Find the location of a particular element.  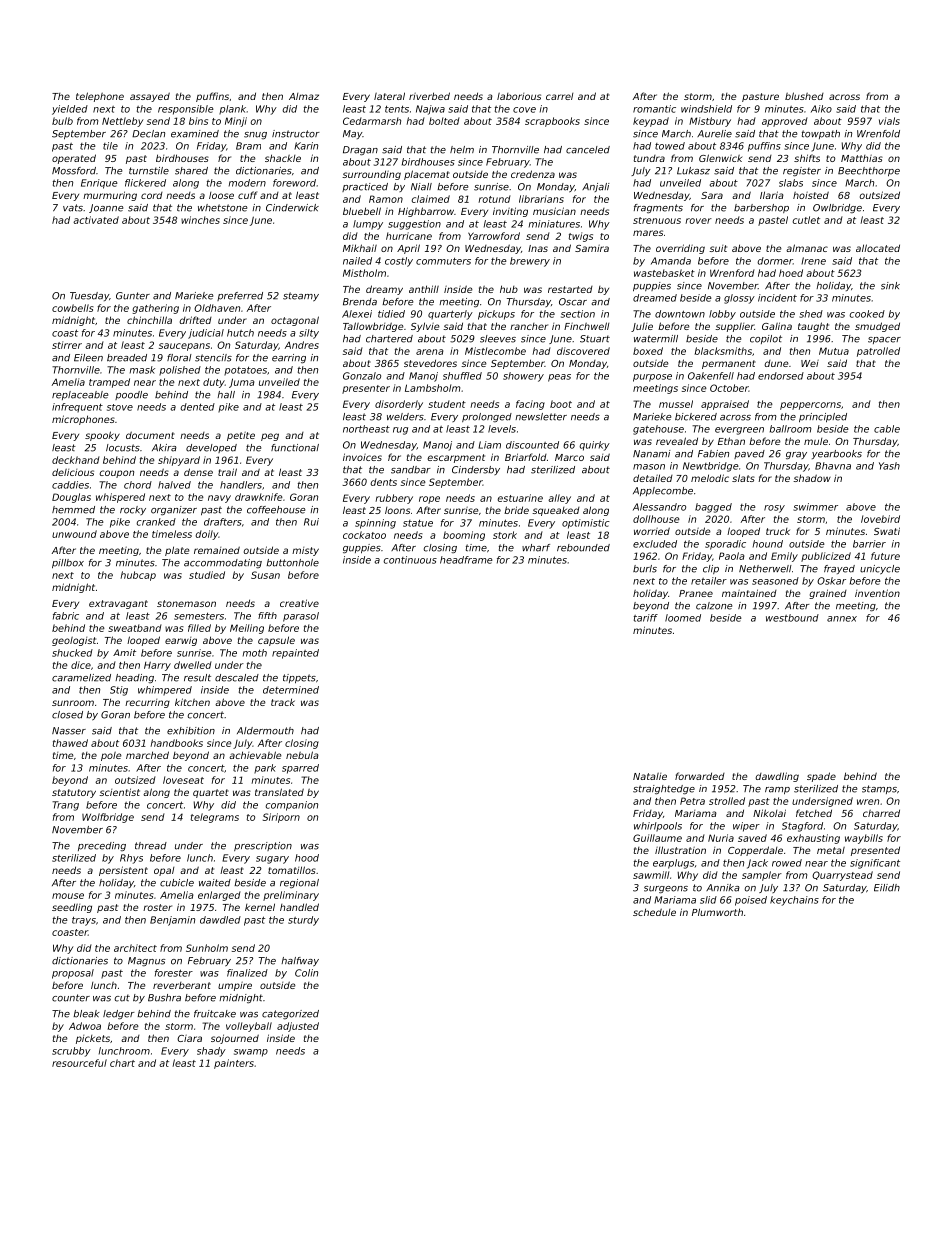

swamp is located at coordinates (251, 1053).
